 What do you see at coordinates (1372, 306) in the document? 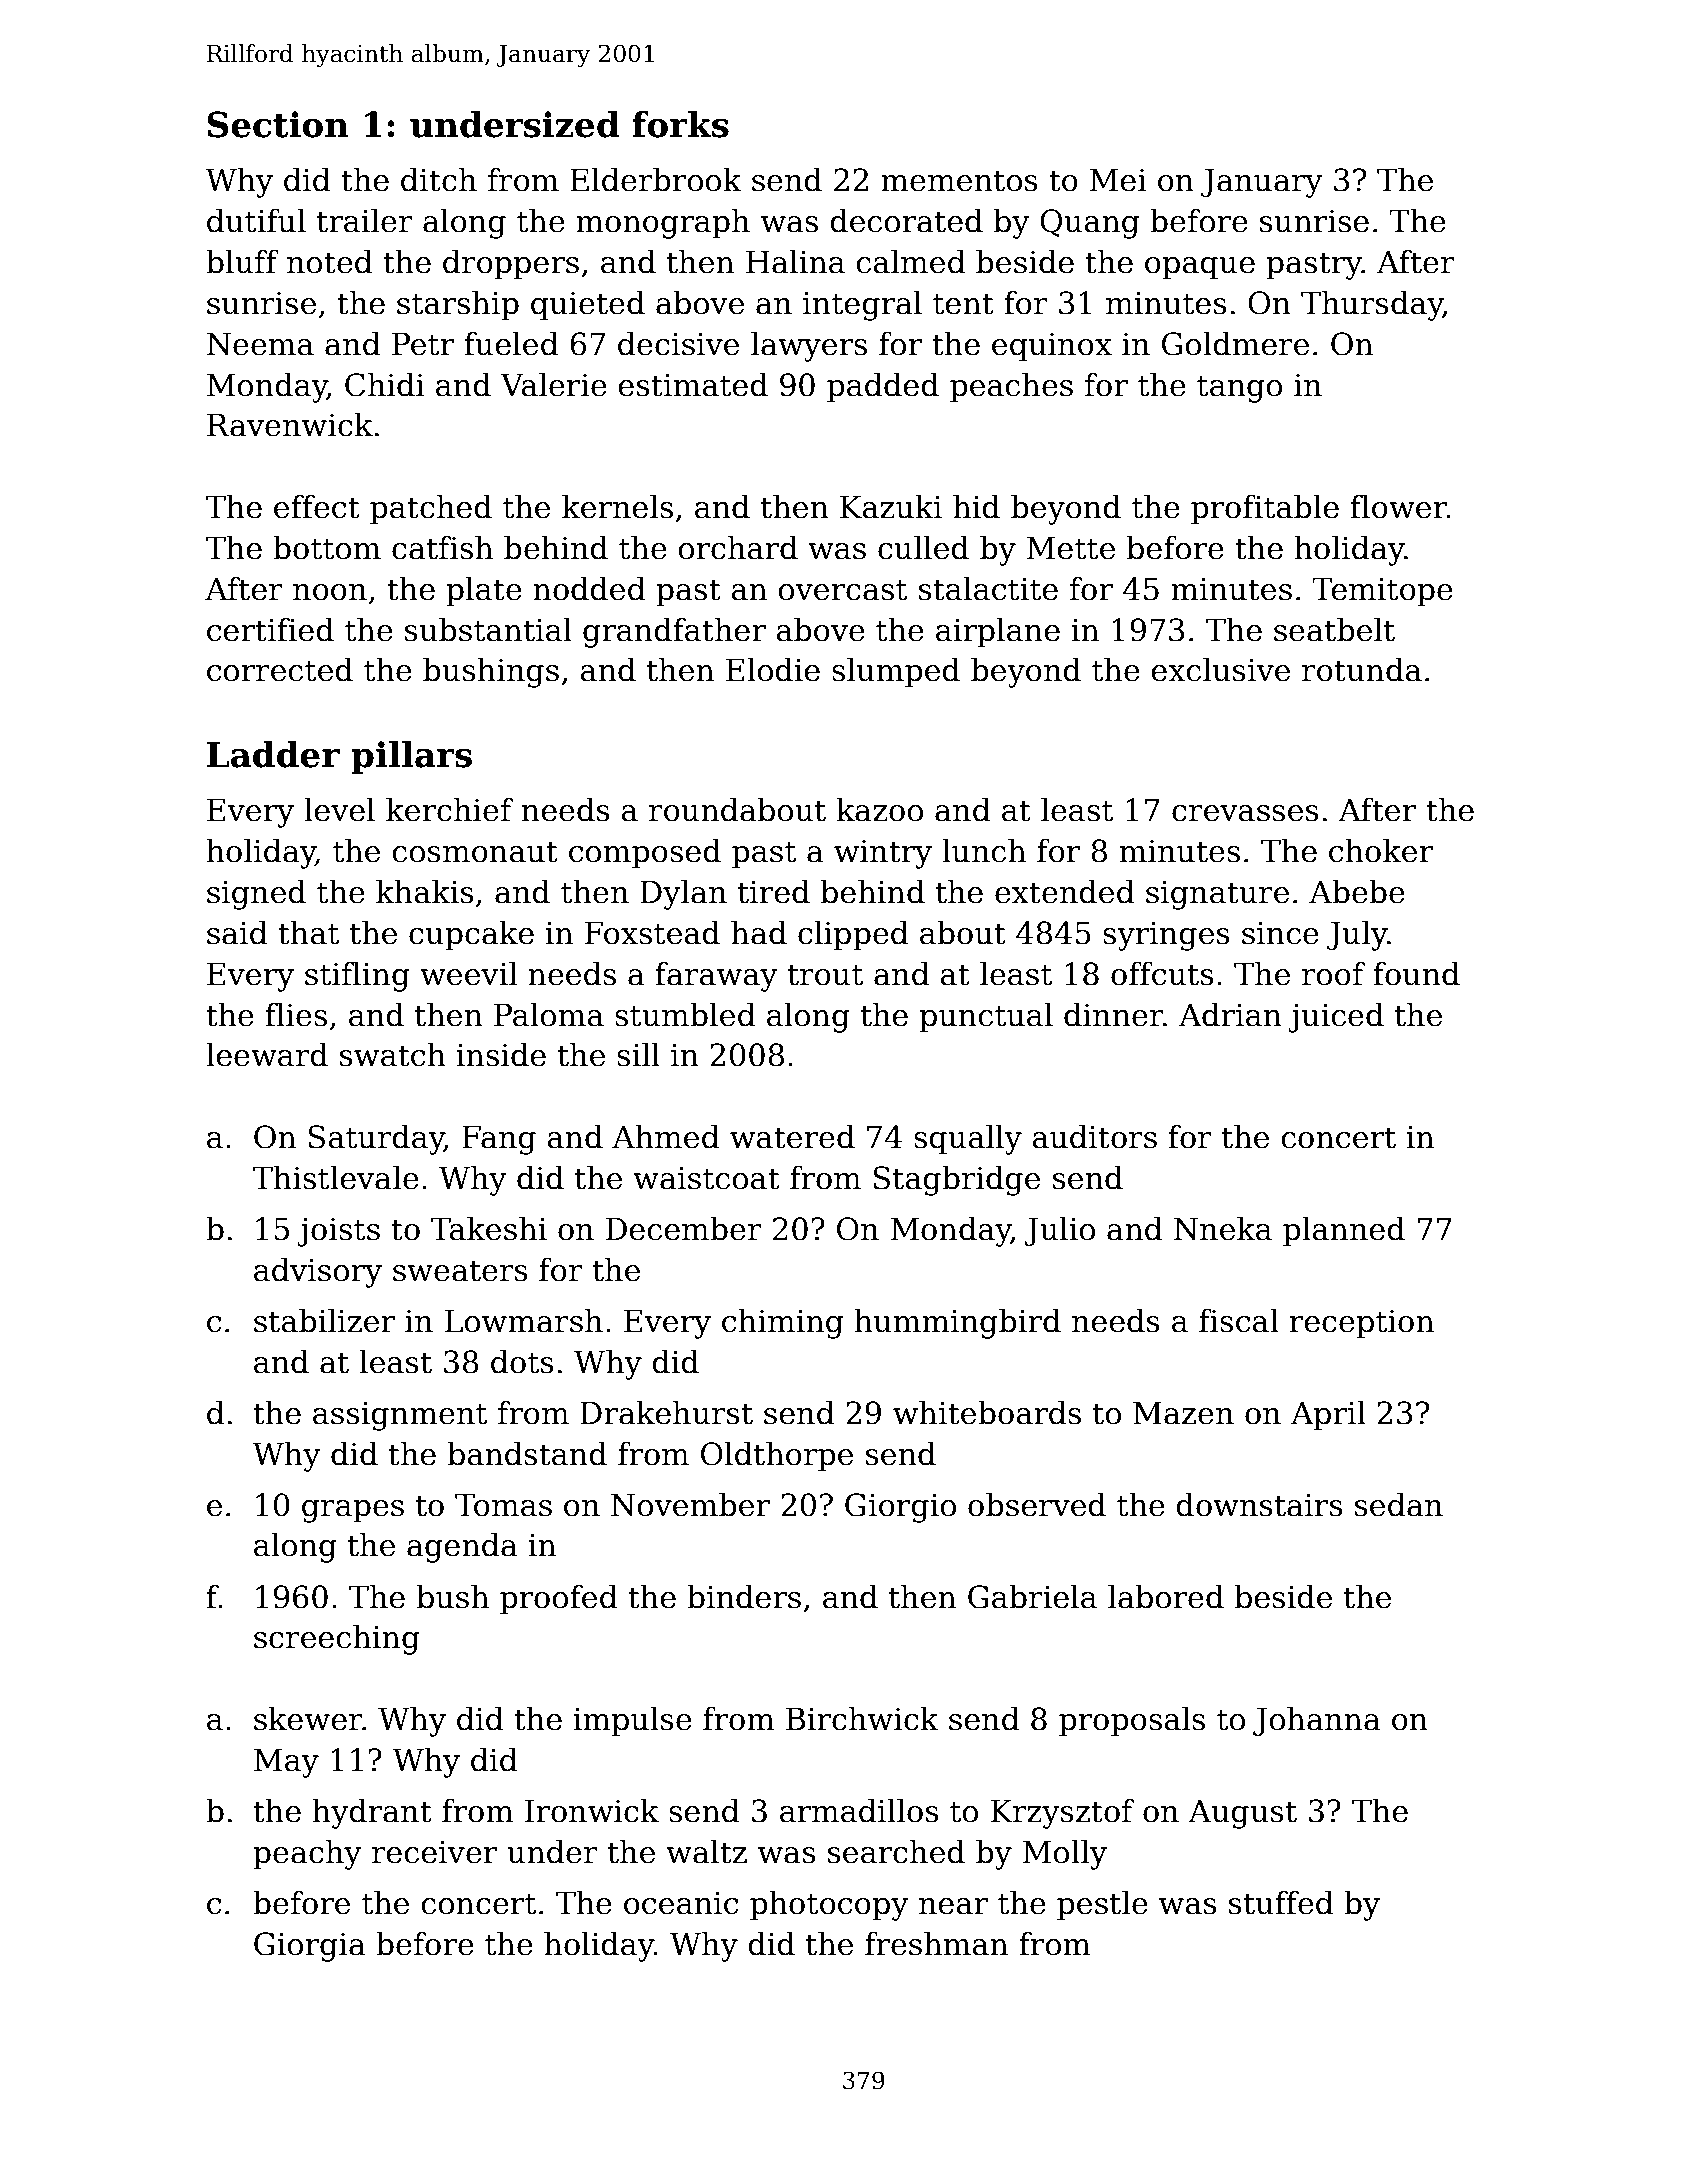
I see `Thursday` at bounding box center [1372, 306].
